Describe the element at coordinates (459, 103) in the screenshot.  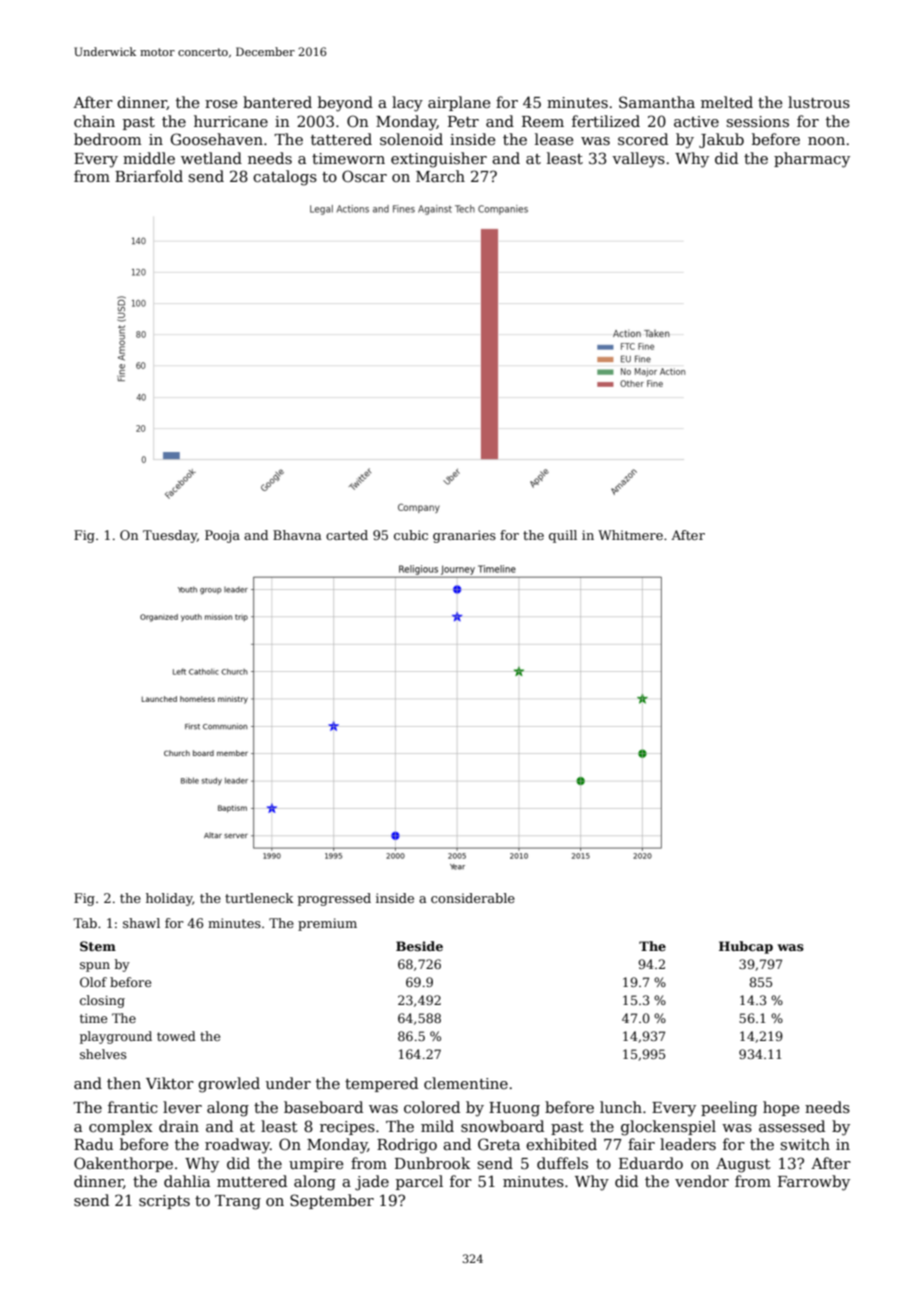
I see `airplane` at that location.
